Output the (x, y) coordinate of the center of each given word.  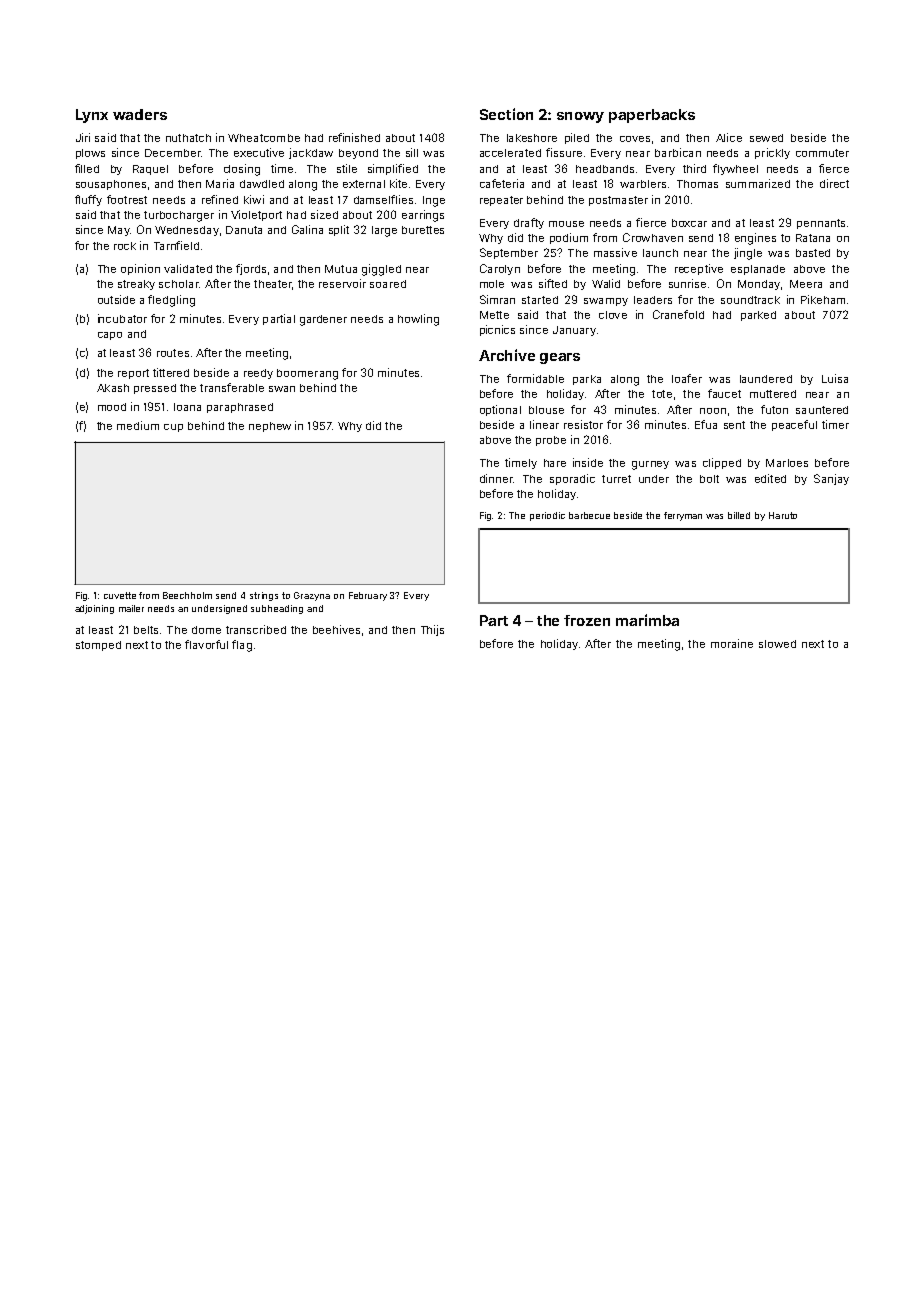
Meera (806, 284)
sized (324, 214)
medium (138, 425)
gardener (323, 320)
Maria (220, 183)
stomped (98, 646)
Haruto (783, 515)
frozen (587, 620)
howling (418, 320)
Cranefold (678, 314)
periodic (547, 516)
